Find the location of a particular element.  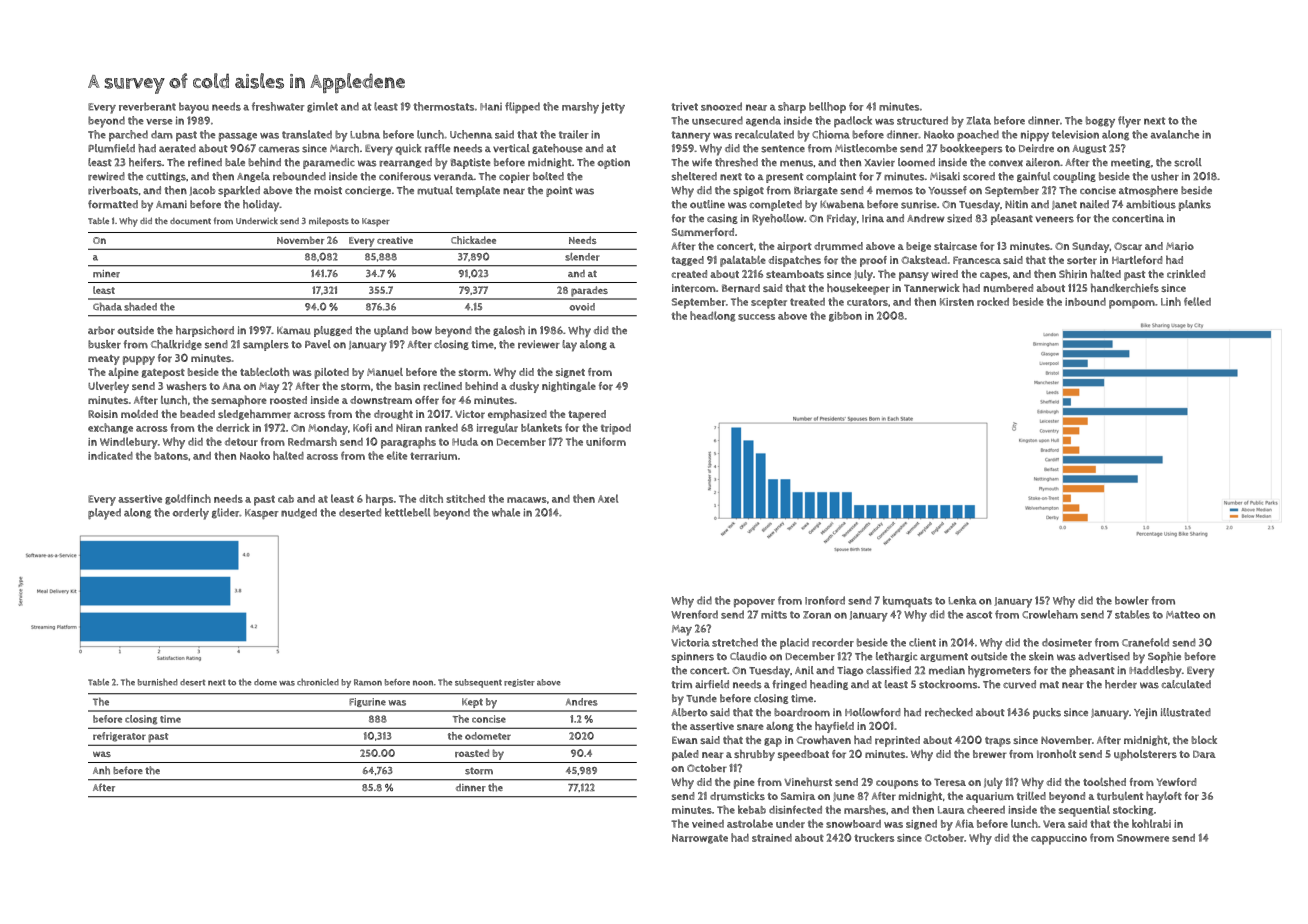

drumsticks is located at coordinates (737, 796).
